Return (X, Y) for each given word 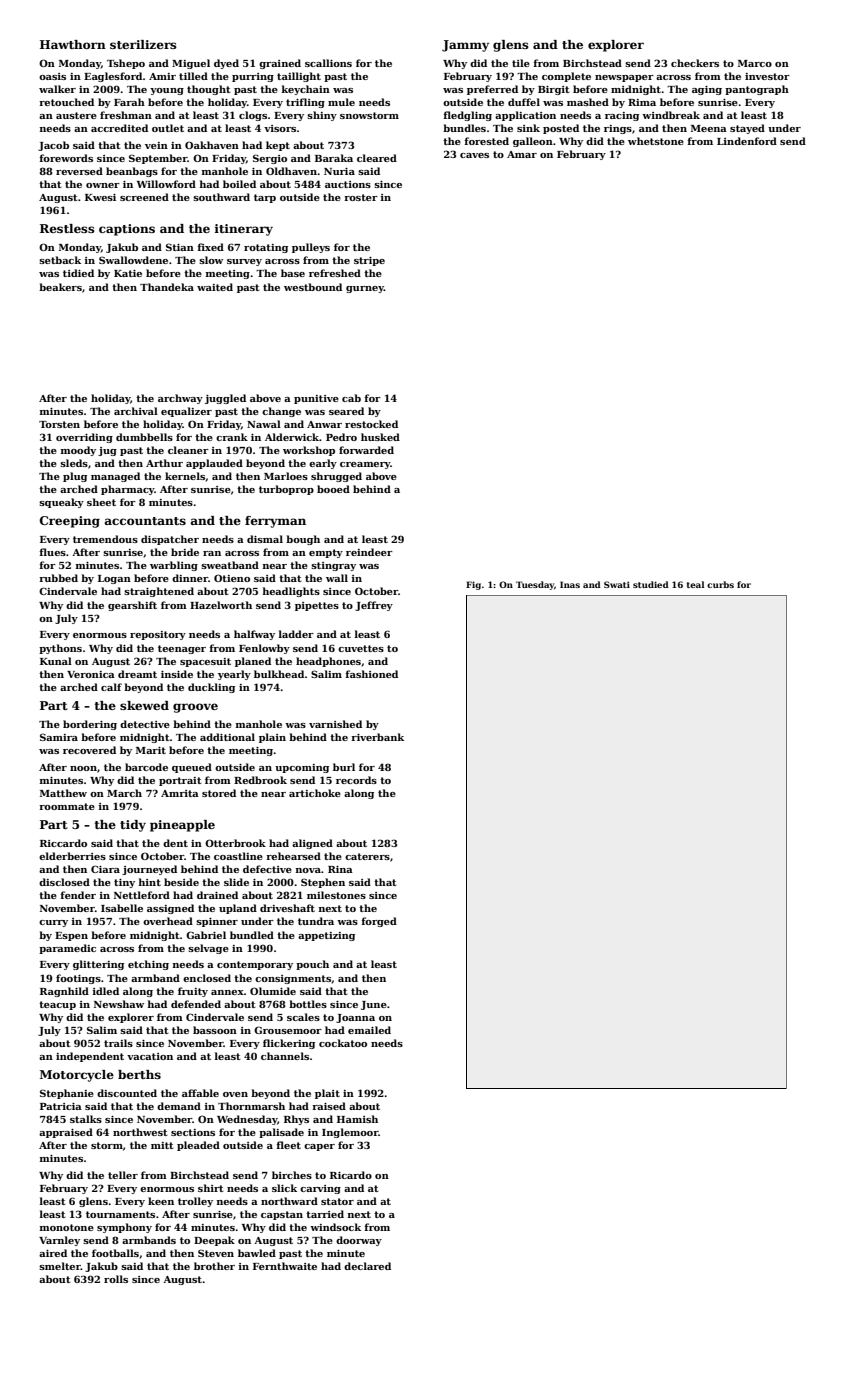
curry (53, 923)
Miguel (191, 64)
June (374, 1005)
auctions (348, 184)
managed (115, 477)
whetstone (656, 141)
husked (380, 437)
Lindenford (747, 141)
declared (367, 1266)
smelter (60, 1266)
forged (379, 922)
